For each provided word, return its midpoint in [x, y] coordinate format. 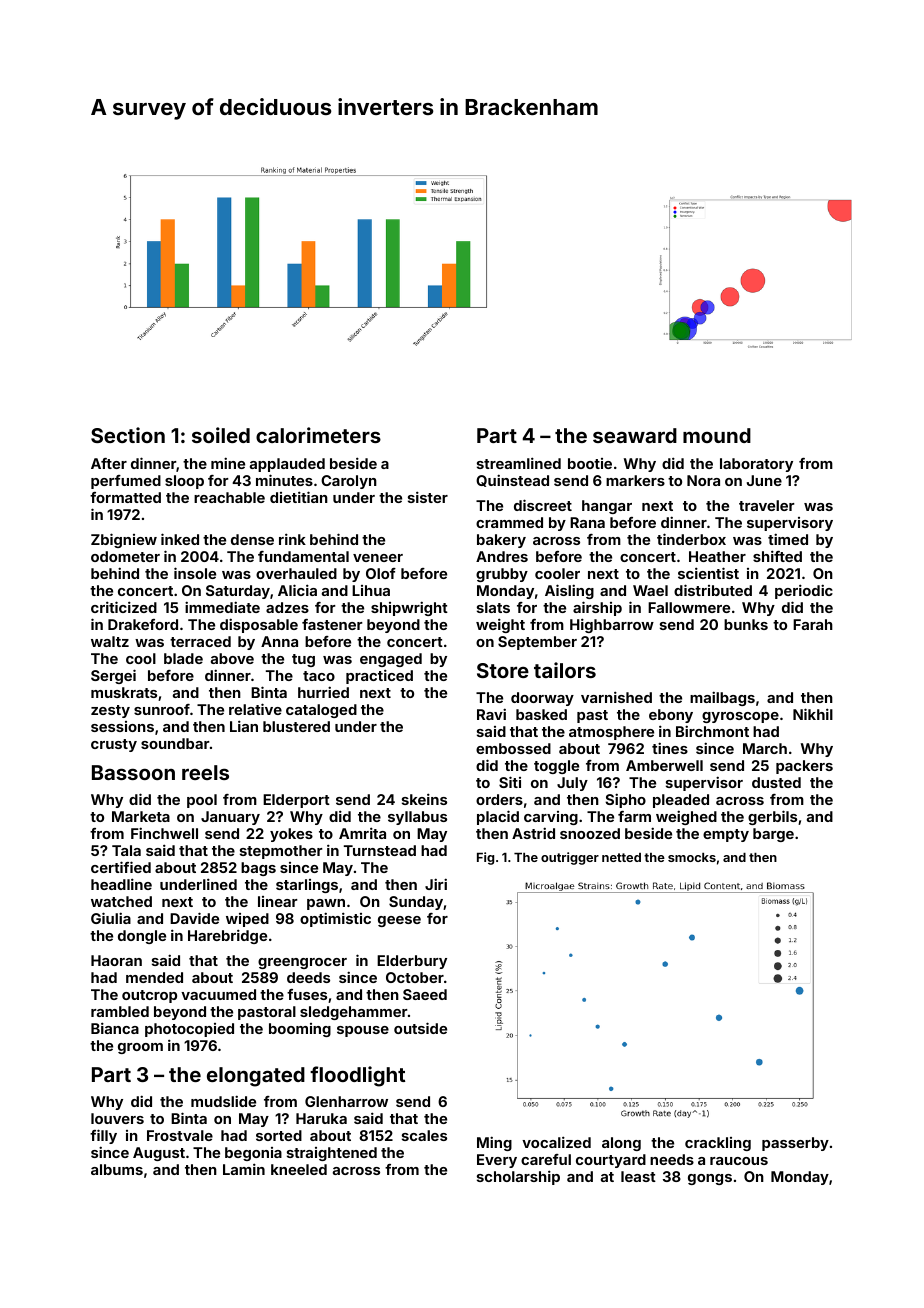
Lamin [244, 1169]
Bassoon [133, 772]
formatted [125, 497]
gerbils [772, 817]
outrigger [570, 858]
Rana [587, 522]
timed [788, 539]
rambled [120, 1011]
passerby [795, 1144]
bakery [501, 541]
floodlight [357, 1076]
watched [121, 901]
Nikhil [813, 714]
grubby [502, 575]
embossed [513, 748]
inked [180, 539]
